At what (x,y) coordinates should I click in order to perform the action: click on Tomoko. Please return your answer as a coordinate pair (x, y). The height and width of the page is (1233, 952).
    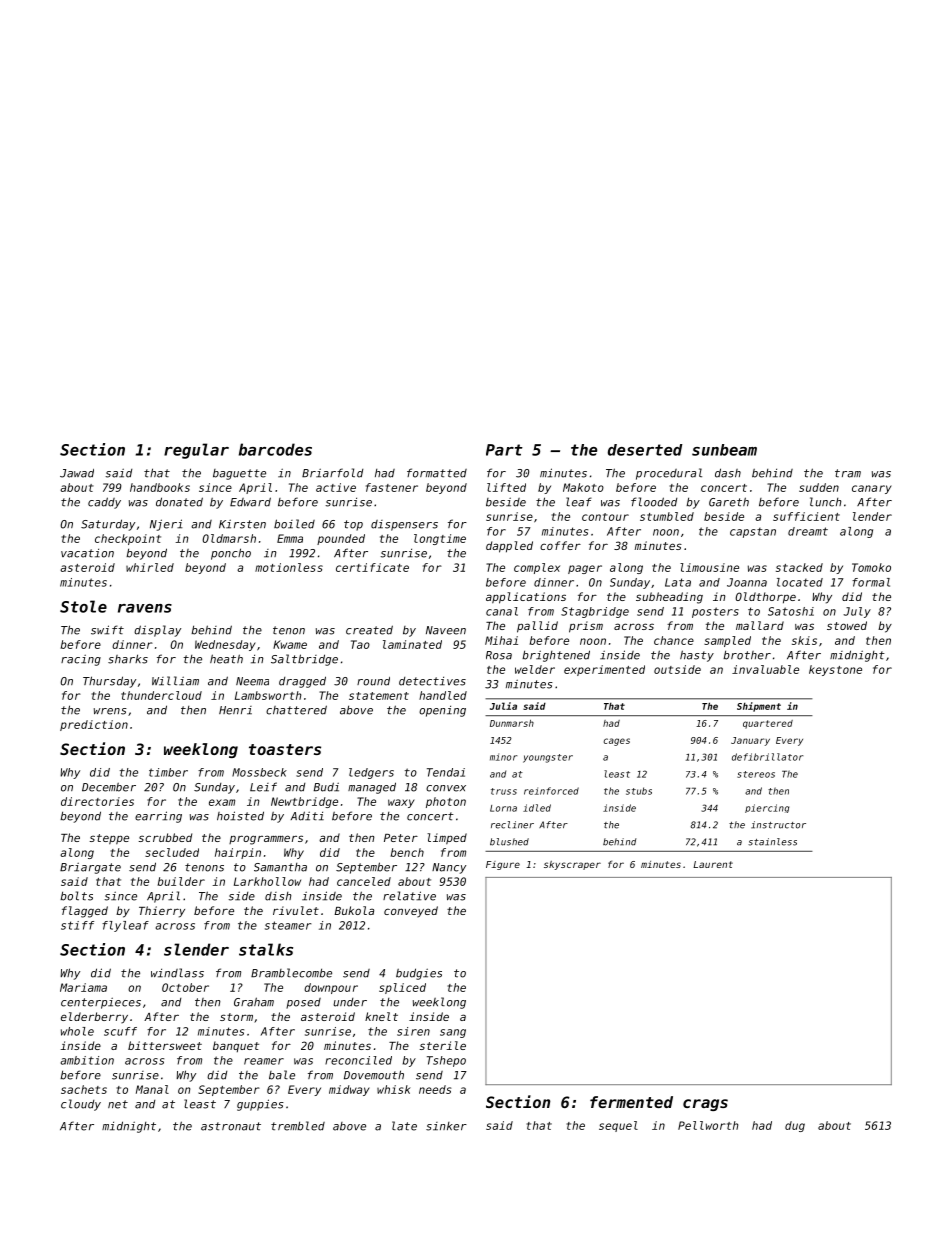
    Looking at the image, I should click on (871, 567).
